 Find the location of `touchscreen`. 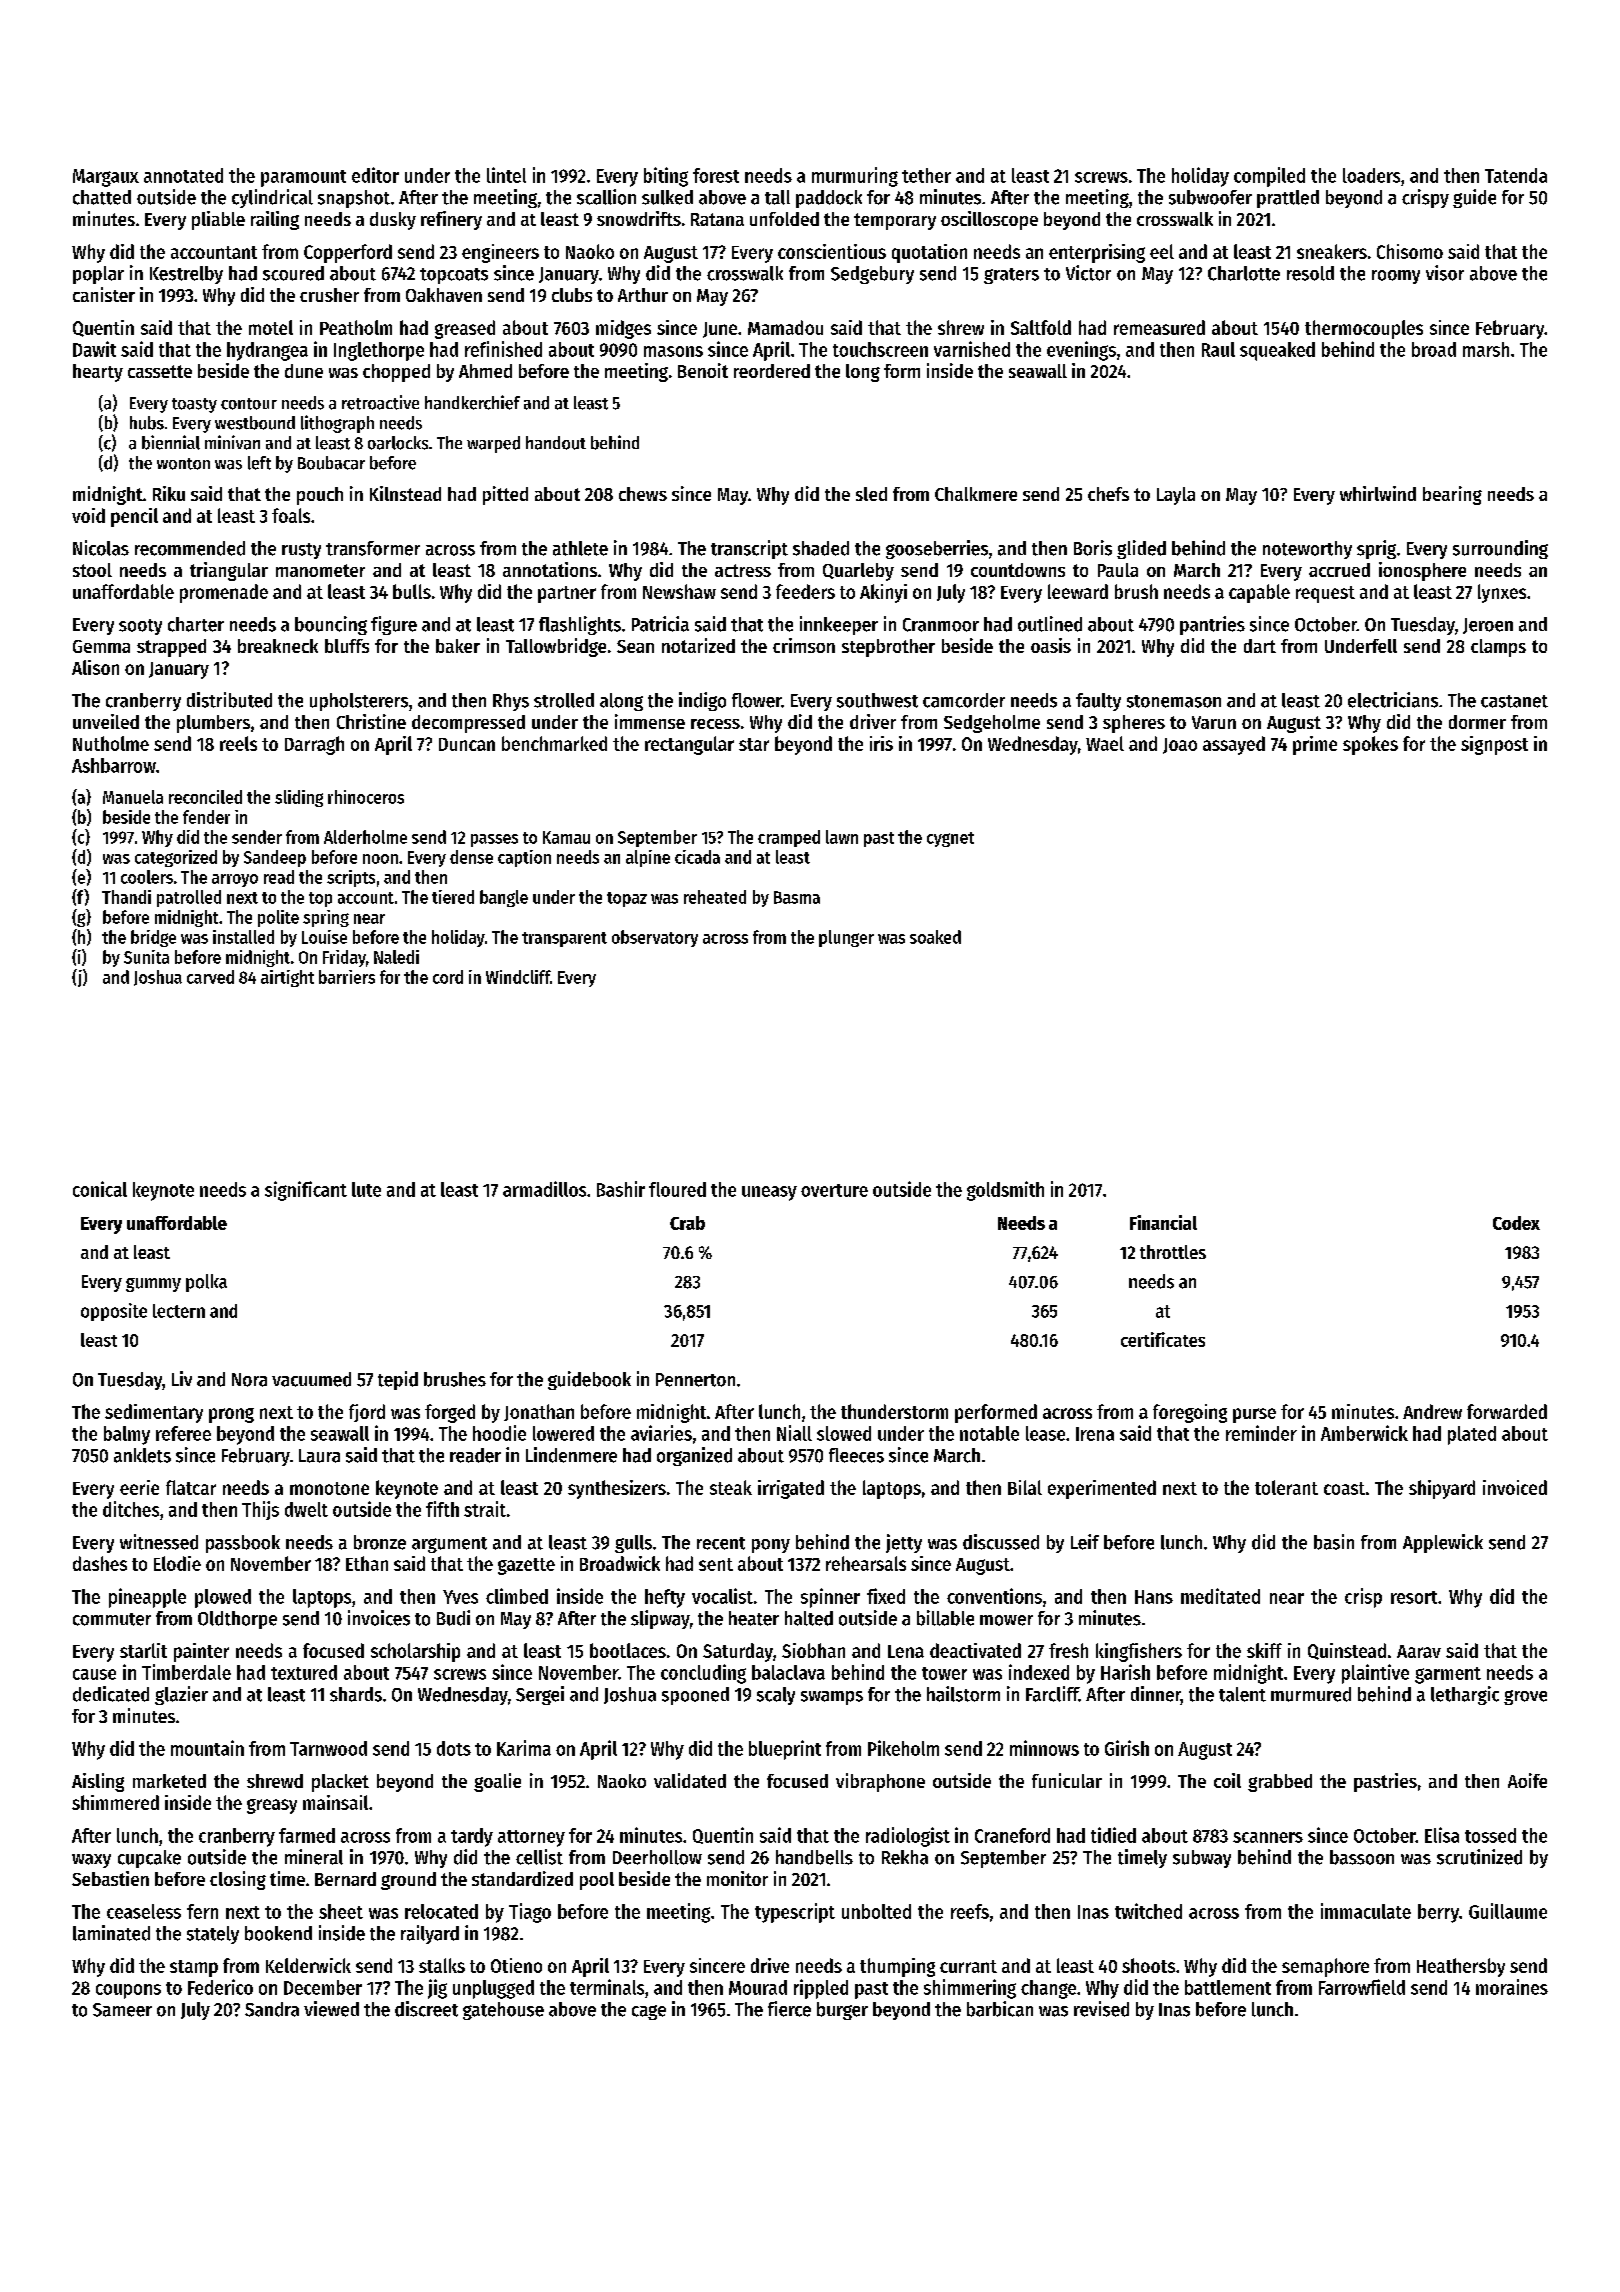

touchscreen is located at coordinates (880, 349).
